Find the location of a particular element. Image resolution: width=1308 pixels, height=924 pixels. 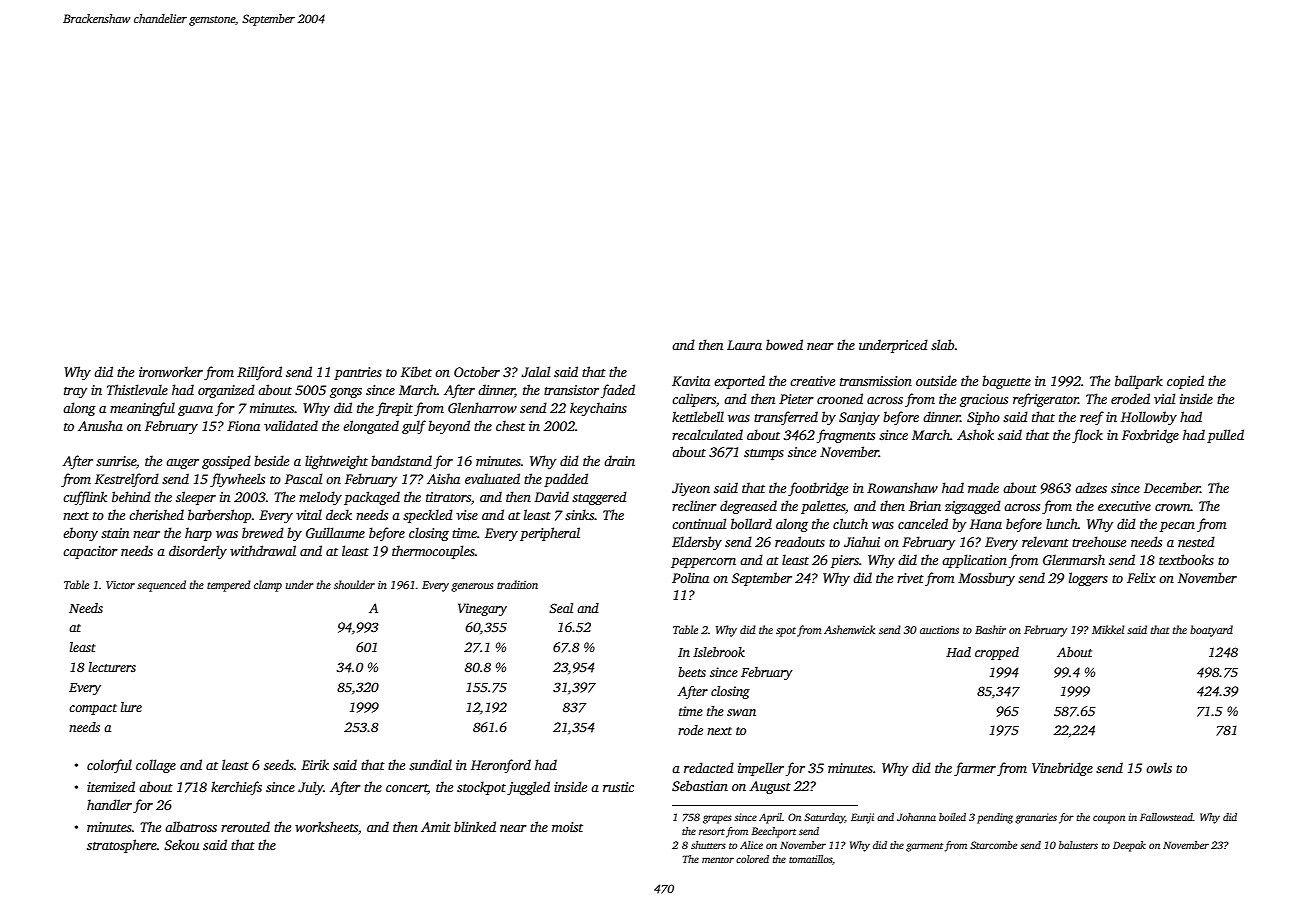

ironworker is located at coordinates (171, 371).
